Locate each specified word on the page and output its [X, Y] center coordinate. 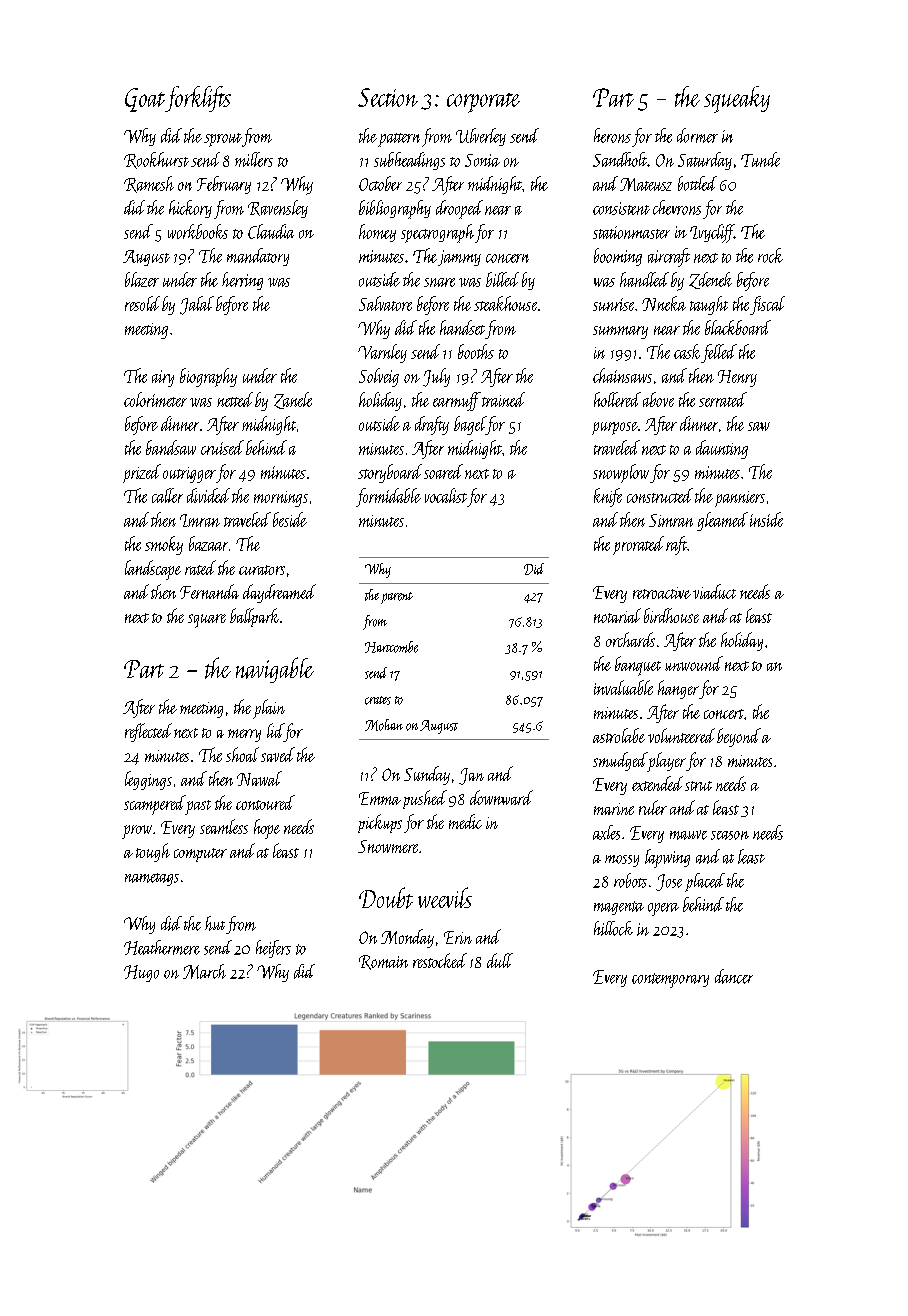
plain [269, 709]
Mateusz [646, 184]
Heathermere [162, 947]
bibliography [395, 209]
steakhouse [505, 303]
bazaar [208, 543]
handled [644, 279]
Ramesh [149, 184]
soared [443, 471]
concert [724, 714]
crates [378, 700]
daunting [722, 449]
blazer [142, 279]
